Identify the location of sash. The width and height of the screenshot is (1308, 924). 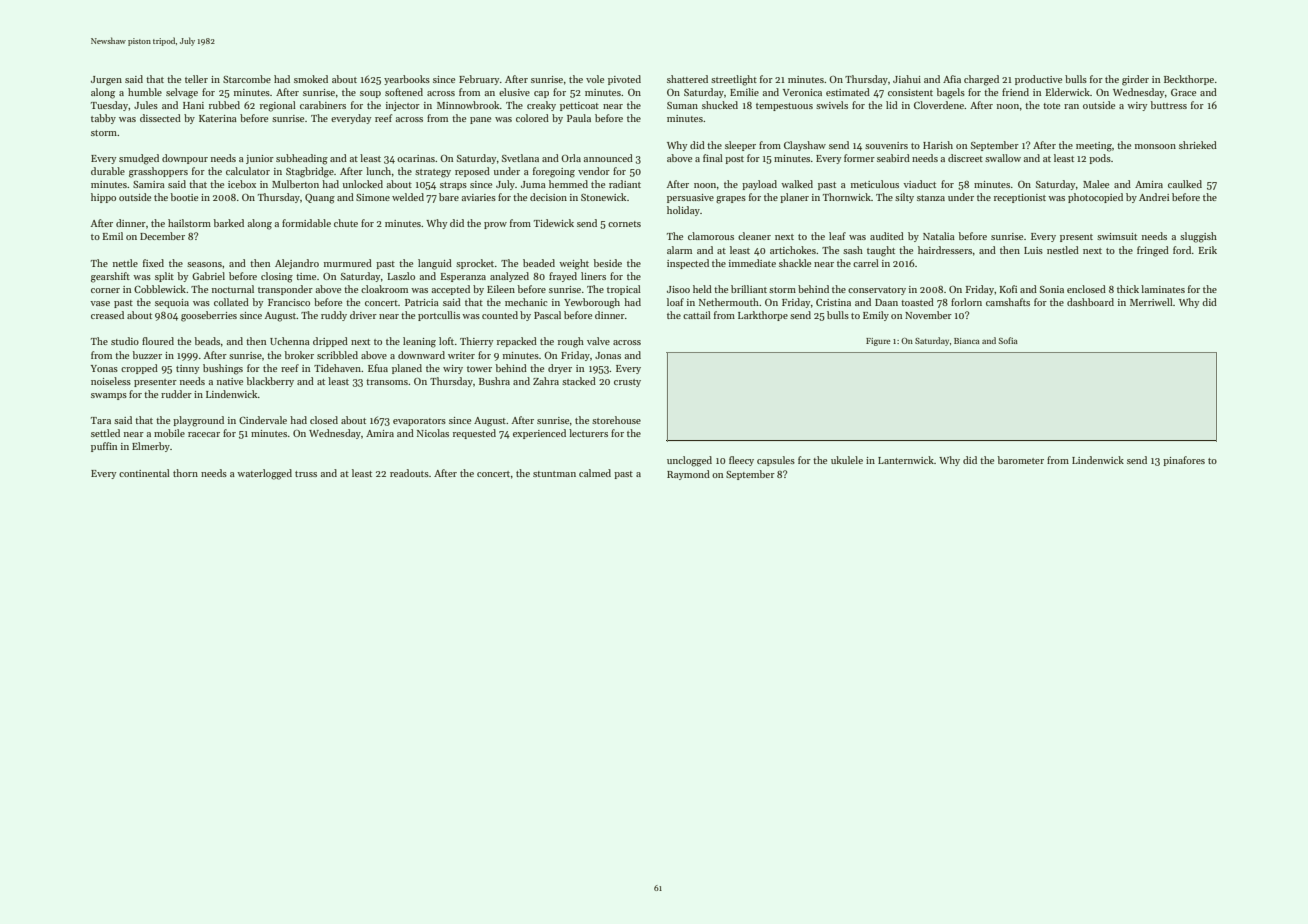
(853, 250).
